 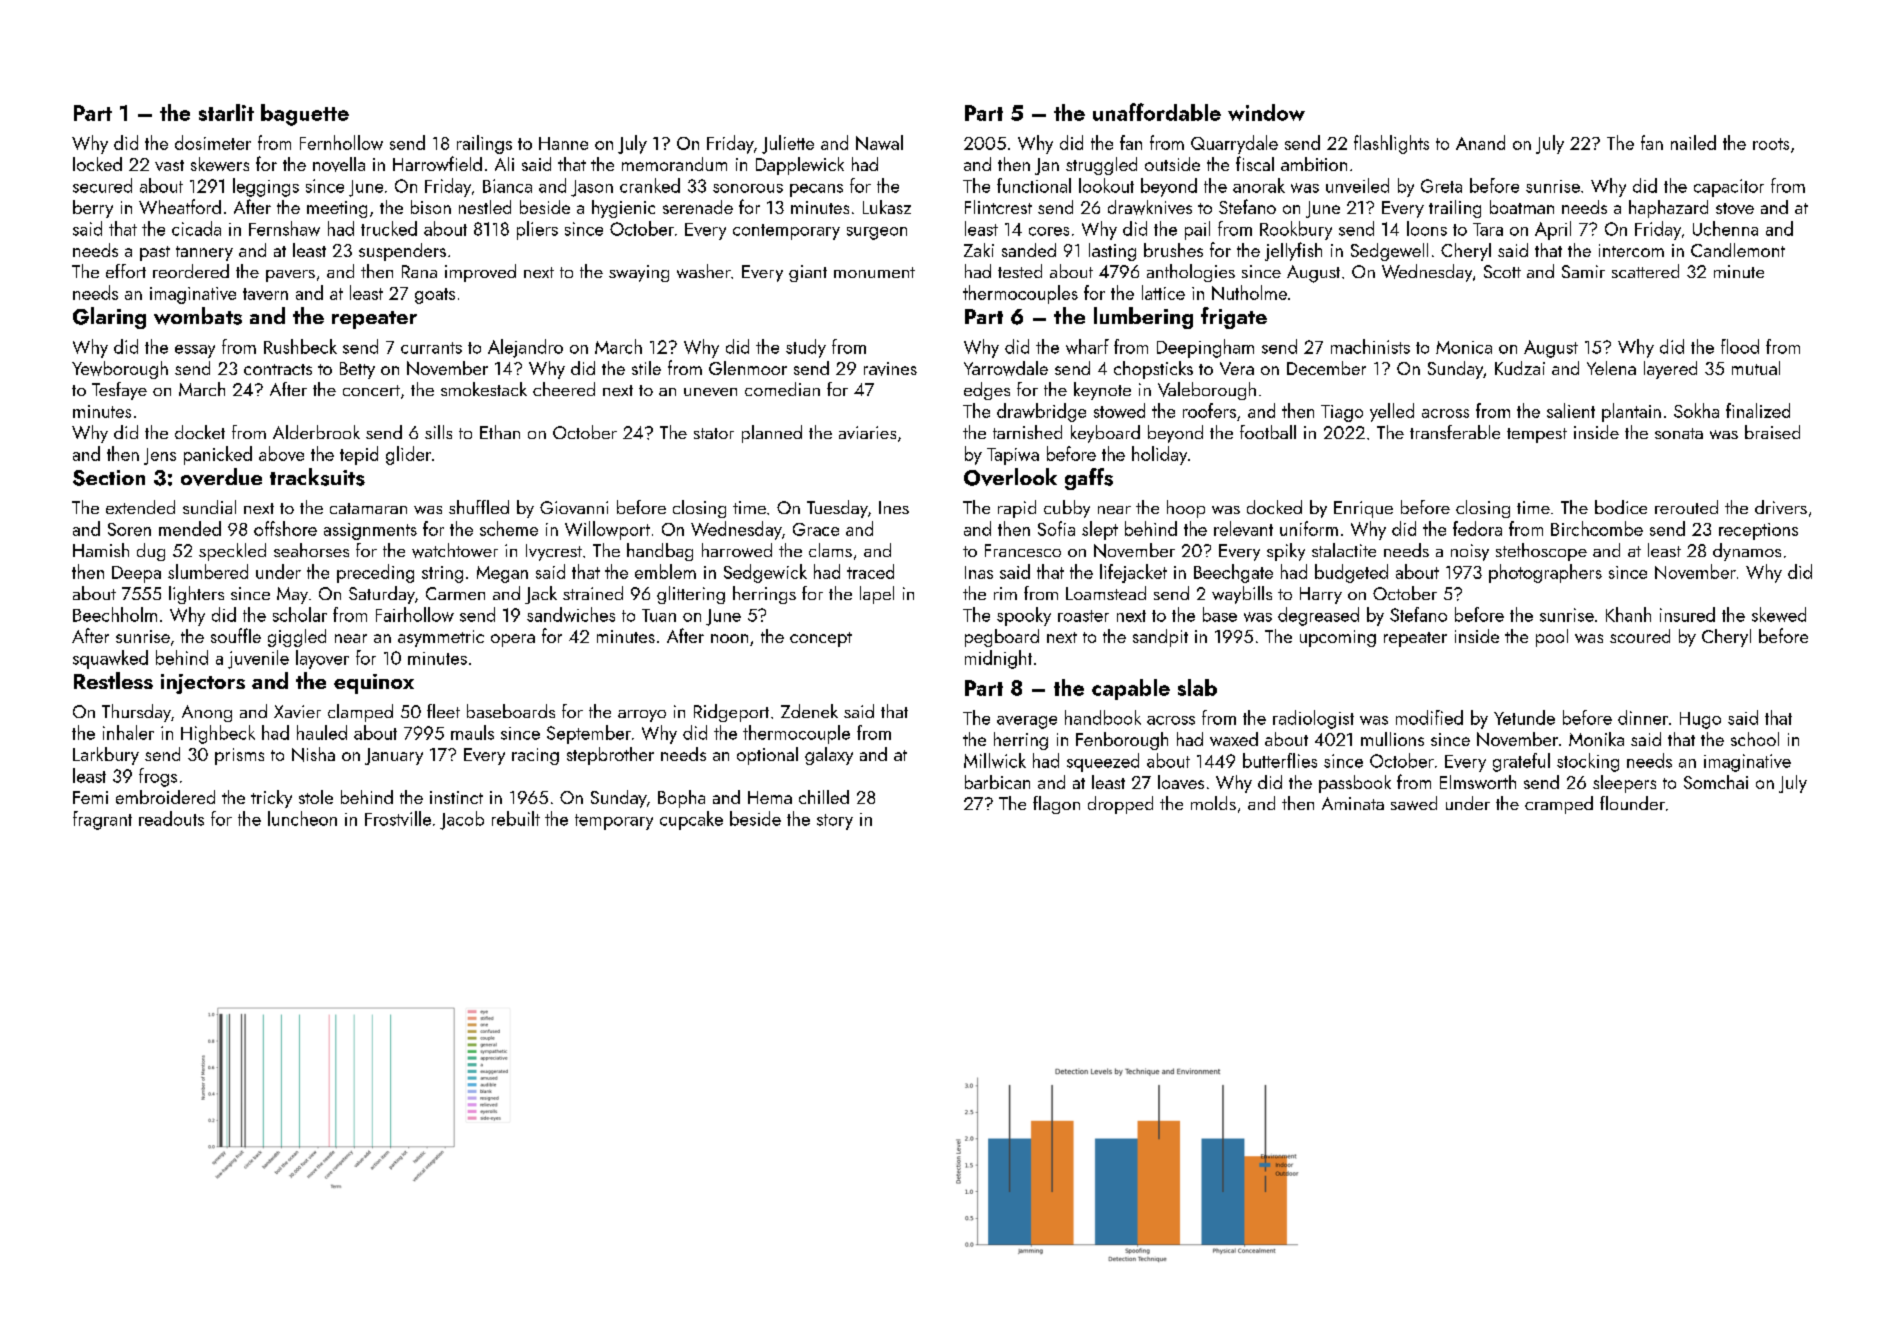 What do you see at coordinates (816, 190) in the page?
I see `pecans` at bounding box center [816, 190].
